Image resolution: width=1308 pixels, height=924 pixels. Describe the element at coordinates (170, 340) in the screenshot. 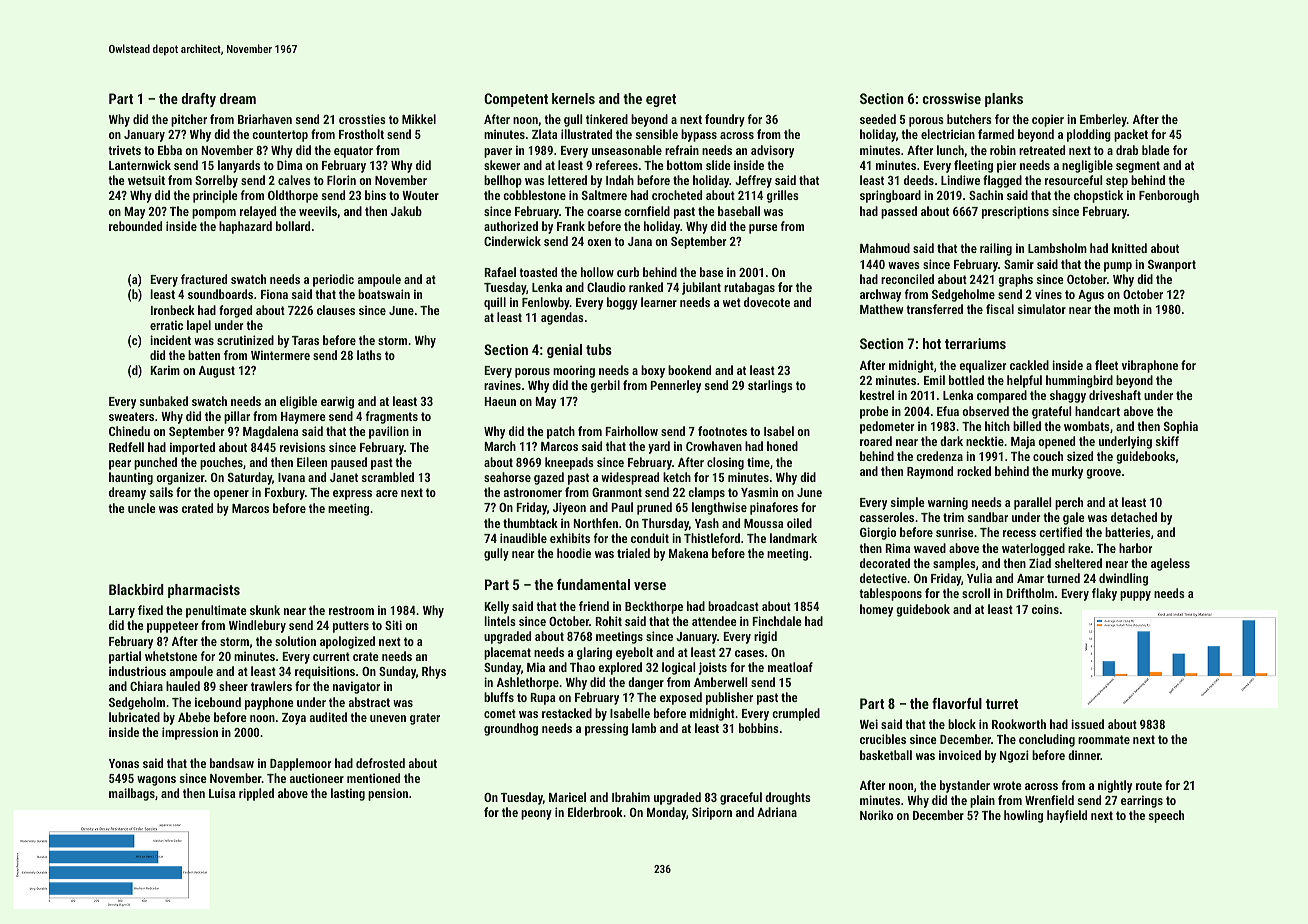

I see `incident` at that location.
